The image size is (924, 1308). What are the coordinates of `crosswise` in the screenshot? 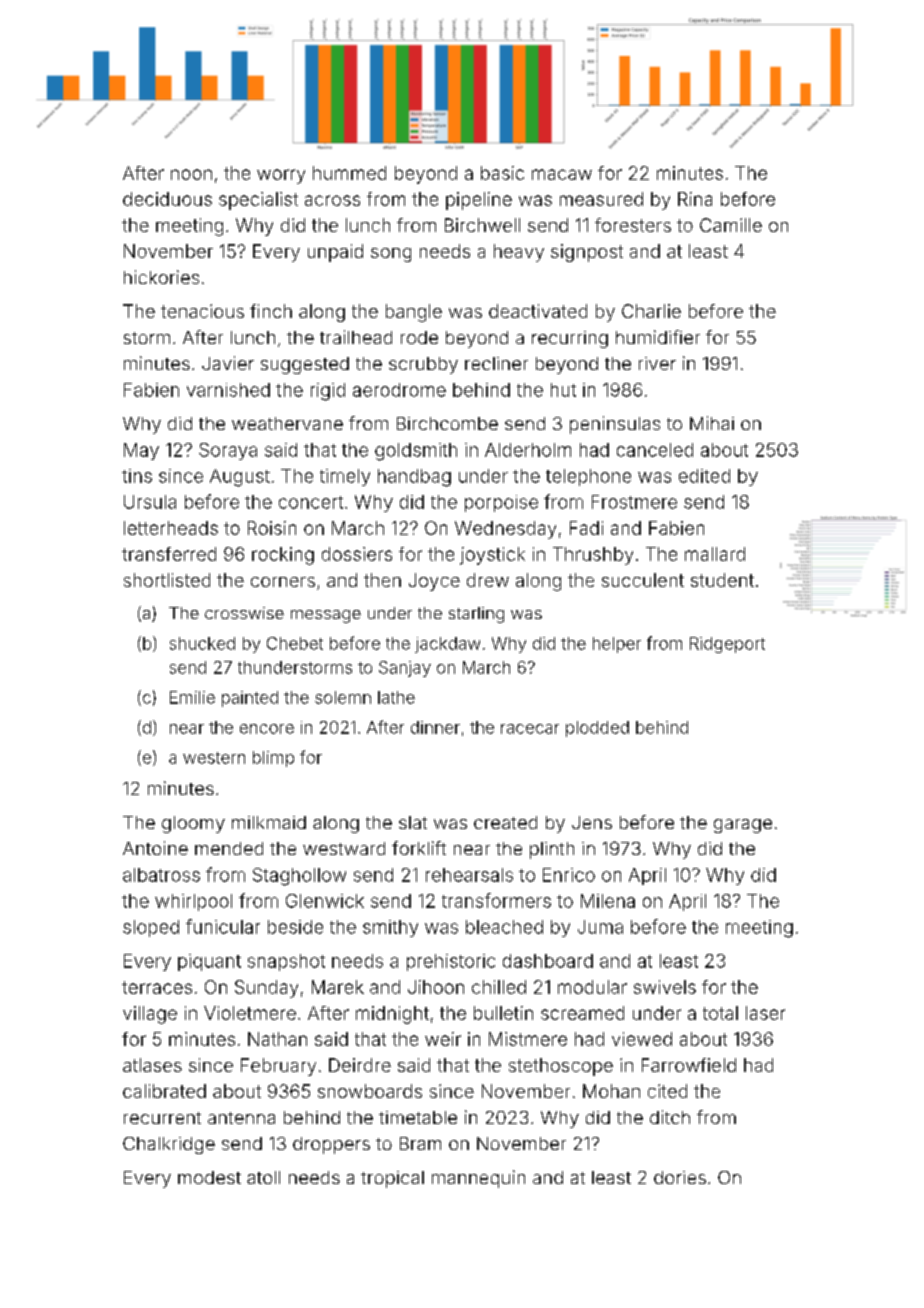 It's located at (244, 613).
